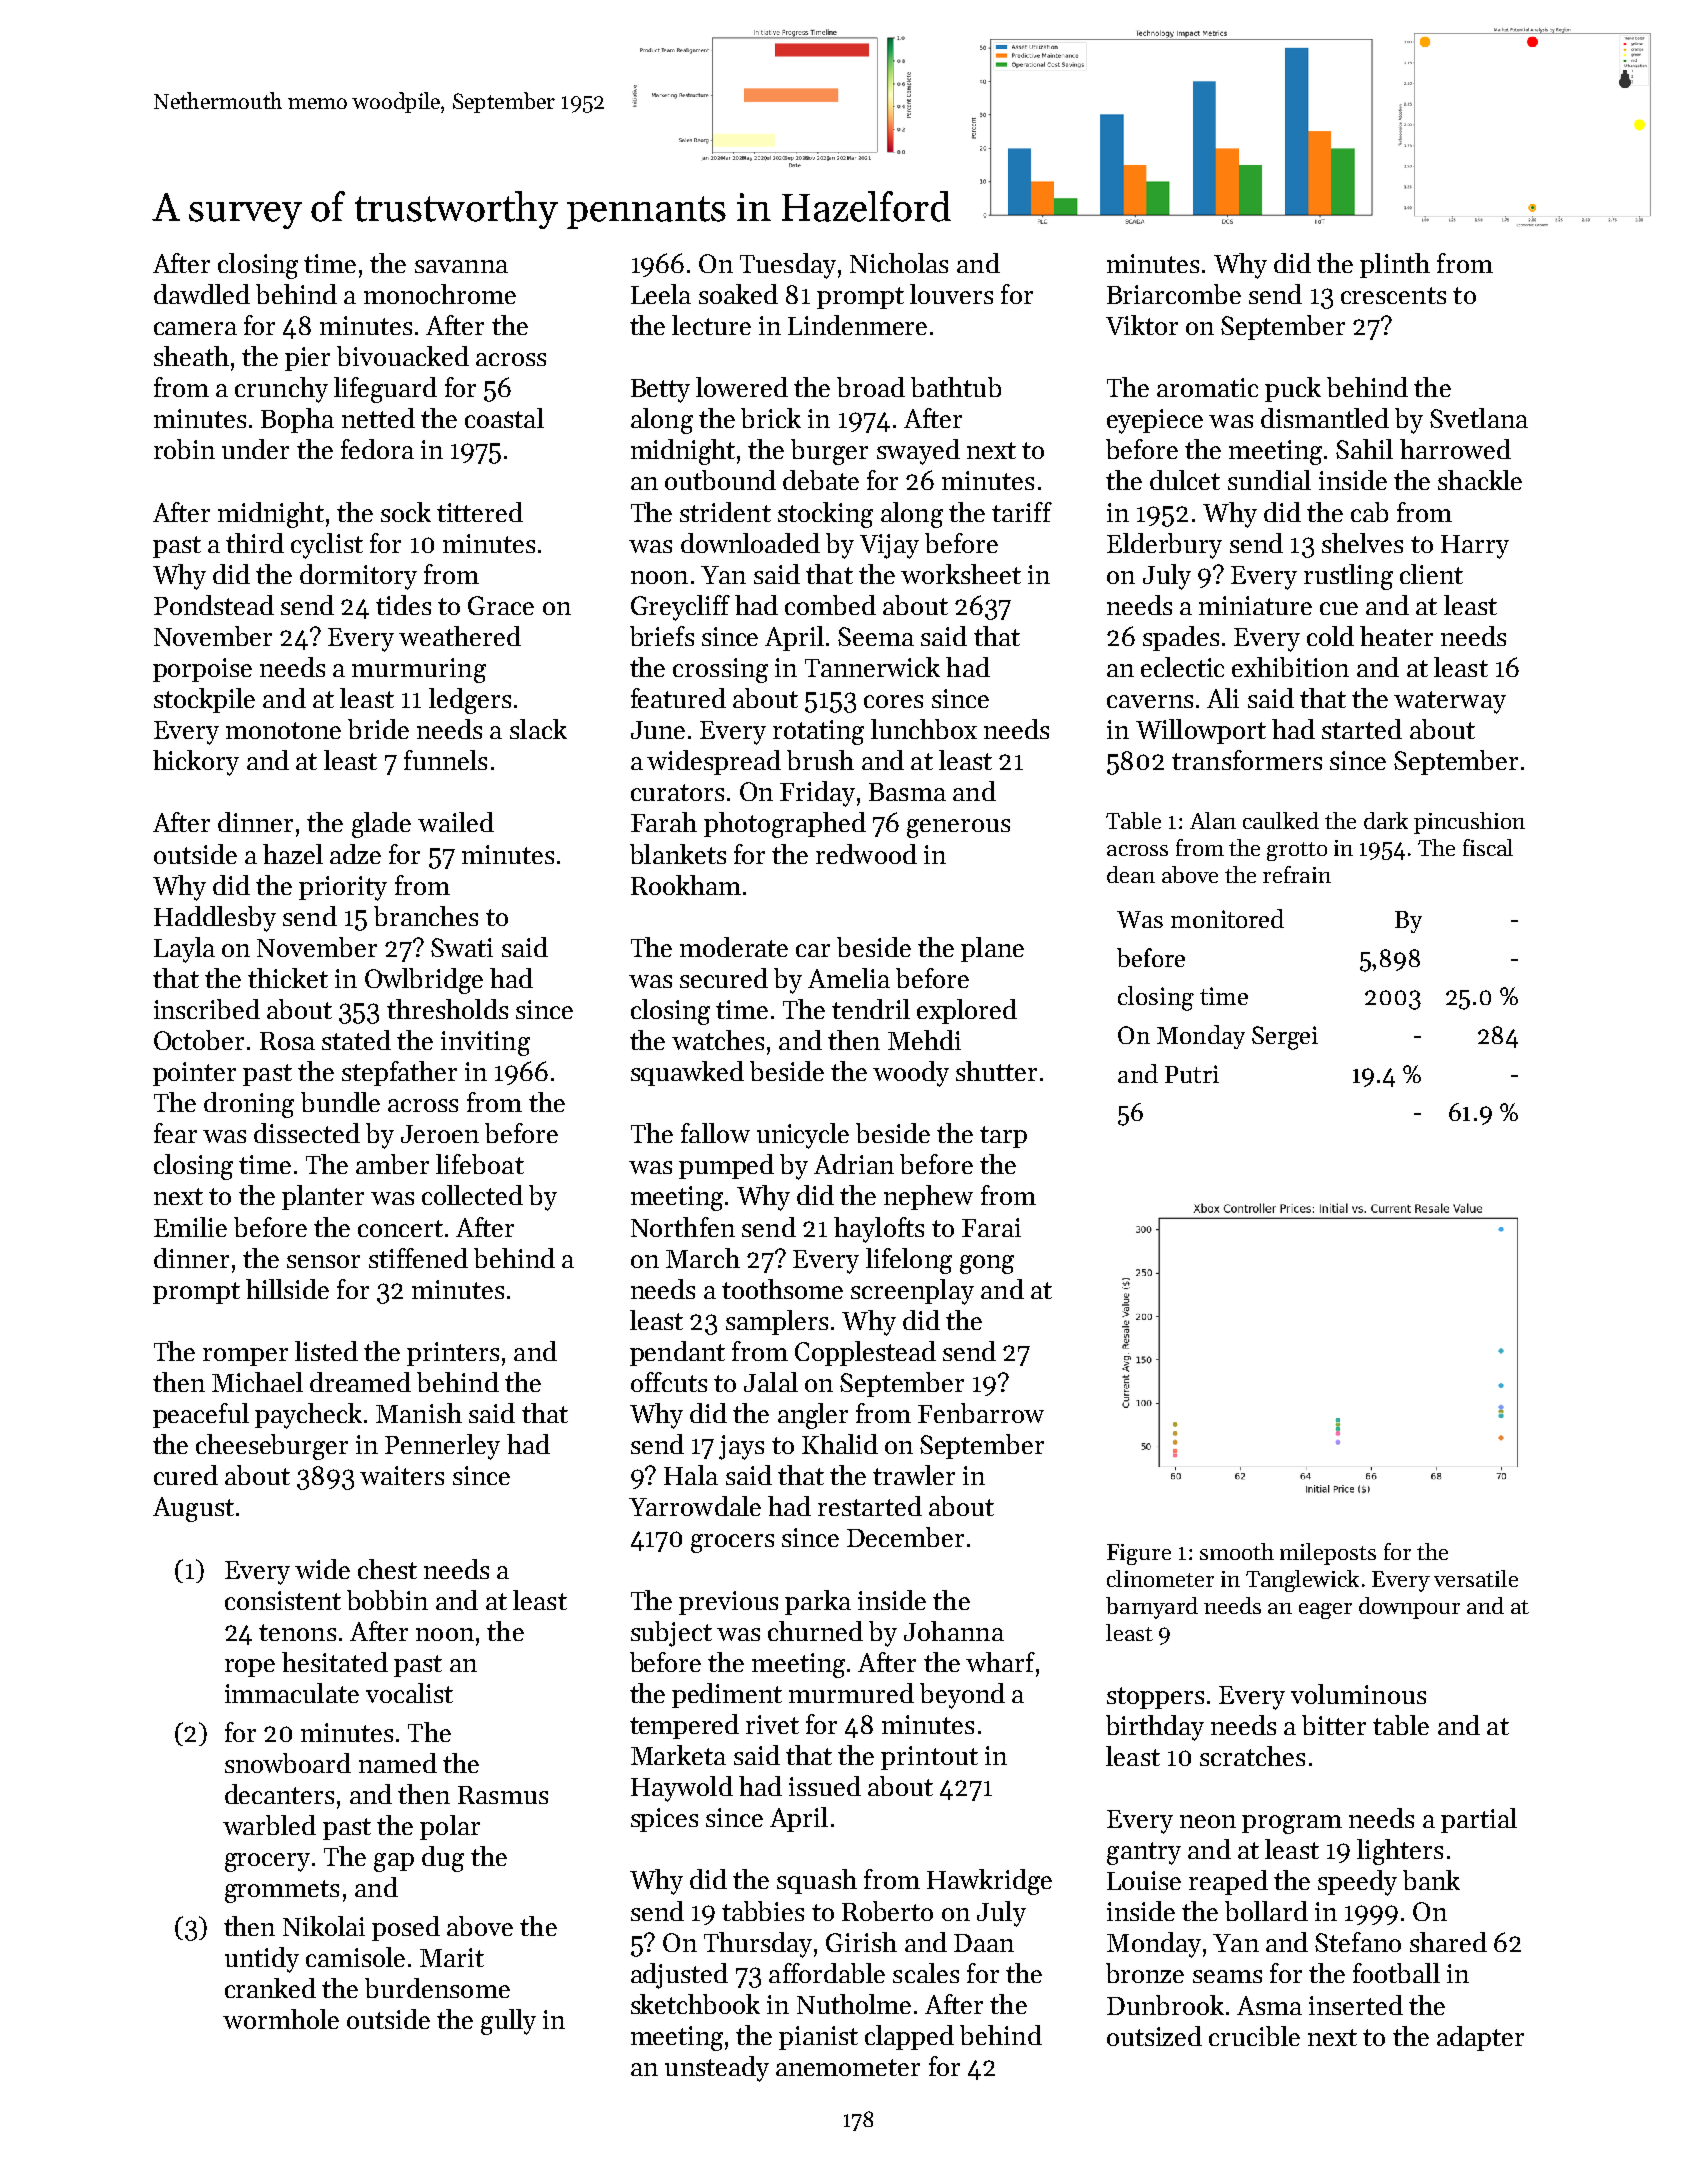 The width and height of the screenshot is (1683, 2178). What do you see at coordinates (1450, 702) in the screenshot?
I see `waterway` at bounding box center [1450, 702].
